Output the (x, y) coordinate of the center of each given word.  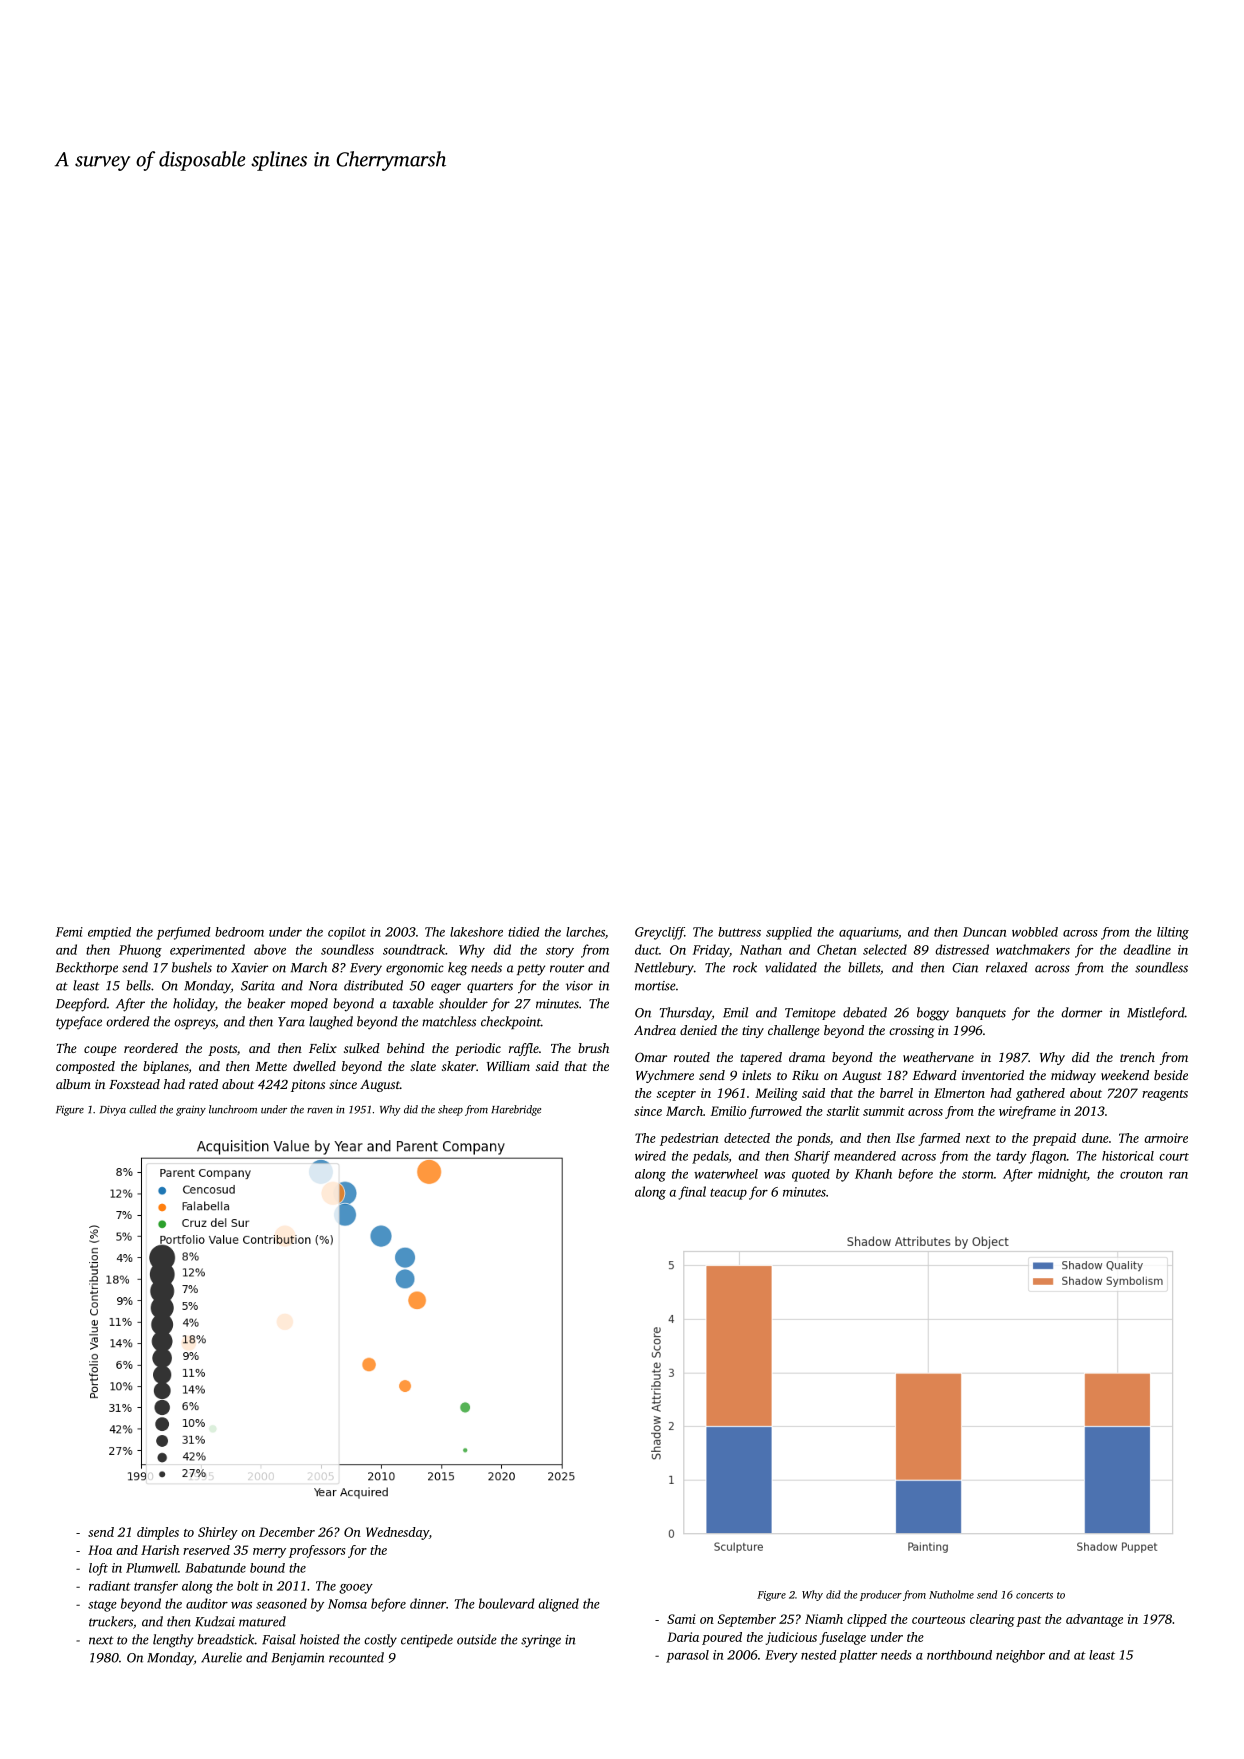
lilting (1173, 933)
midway (1073, 1076)
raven (319, 1111)
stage (102, 1606)
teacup (728, 1194)
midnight (1062, 1175)
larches (585, 932)
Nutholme (951, 1594)
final (692, 1193)
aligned (558, 1605)
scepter (676, 1095)
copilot (347, 933)
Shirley (218, 1533)
